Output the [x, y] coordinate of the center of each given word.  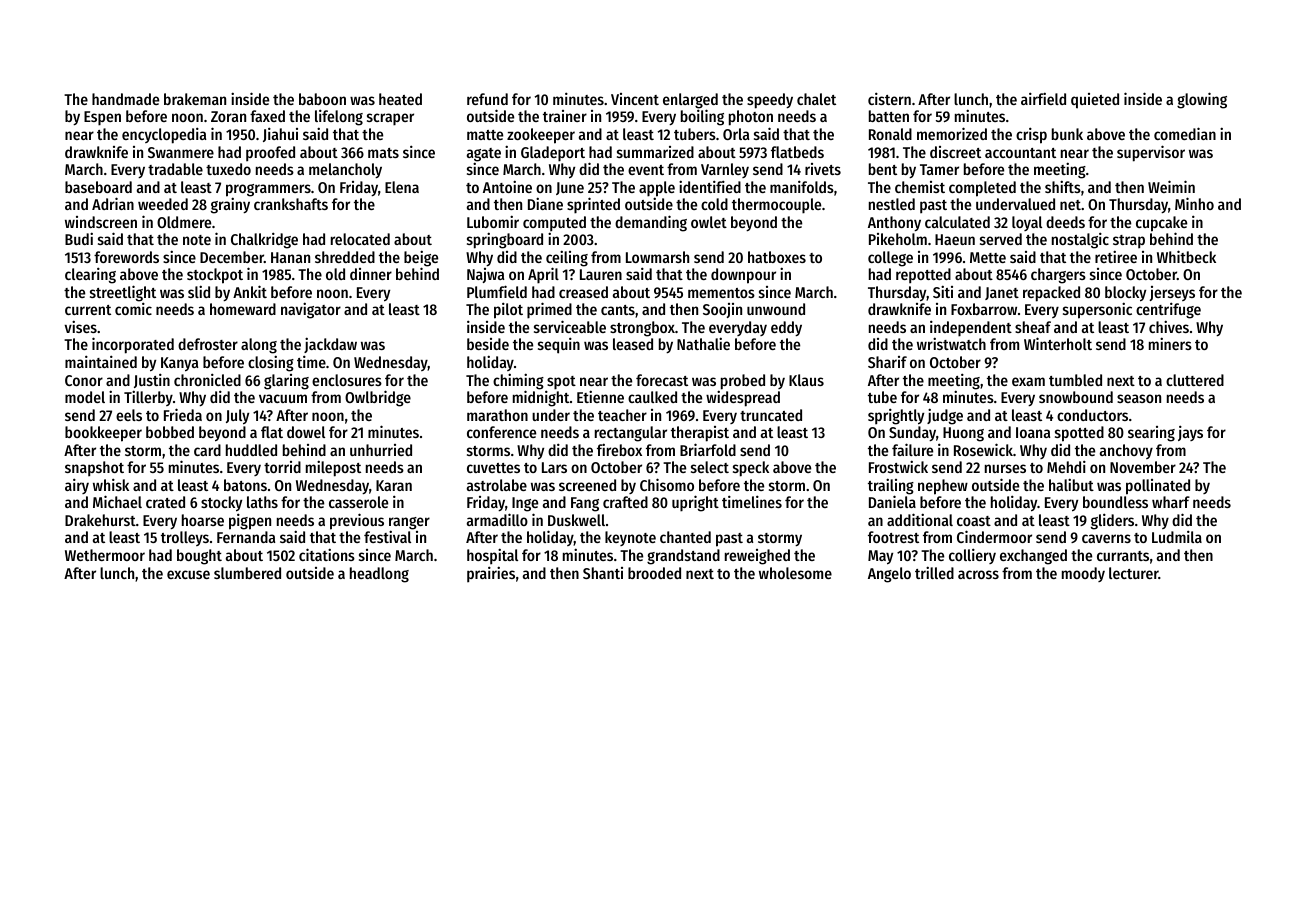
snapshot [94, 468]
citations [327, 554]
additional [920, 519]
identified [710, 186]
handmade [125, 99]
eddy [786, 328]
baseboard [98, 187]
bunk [1067, 134]
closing [271, 363]
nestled [892, 204]
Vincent [635, 99]
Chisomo [667, 484]
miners [1170, 343]
